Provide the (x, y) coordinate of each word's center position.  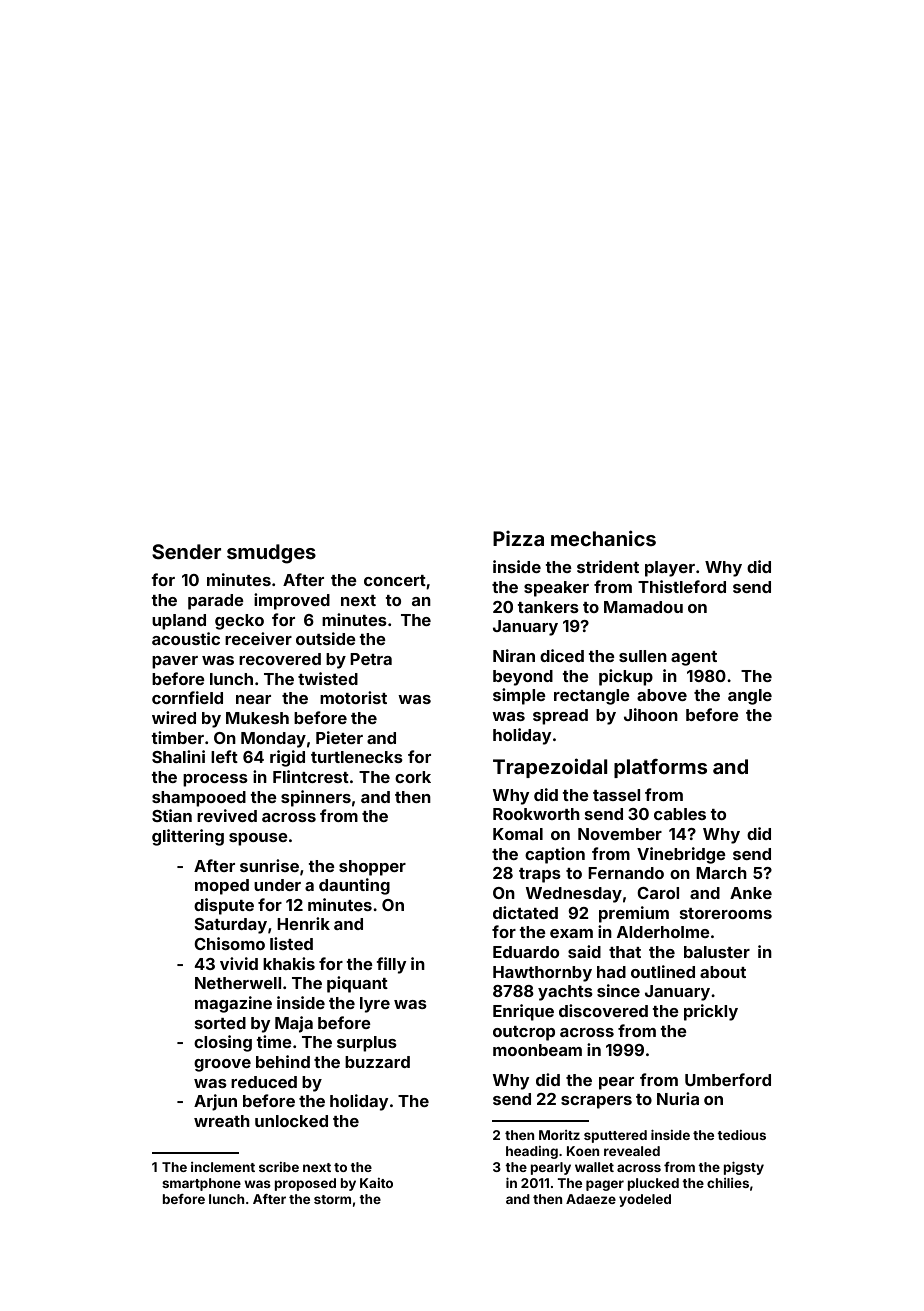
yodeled (645, 1200)
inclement (223, 1167)
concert (395, 580)
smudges (271, 554)
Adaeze (591, 1199)
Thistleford (682, 586)
